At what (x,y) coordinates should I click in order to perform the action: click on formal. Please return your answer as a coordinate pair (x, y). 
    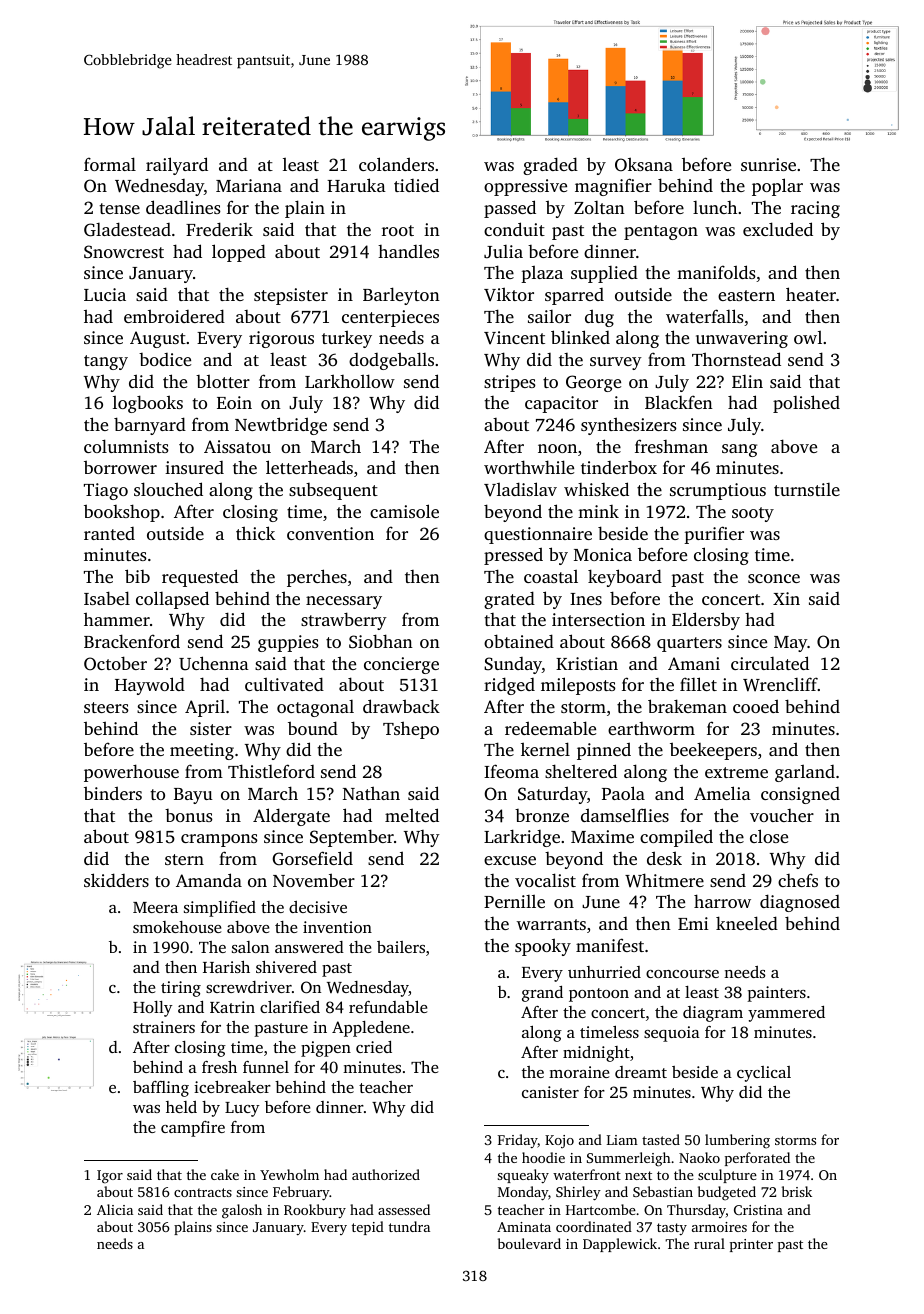
    Looking at the image, I should click on (110, 164).
